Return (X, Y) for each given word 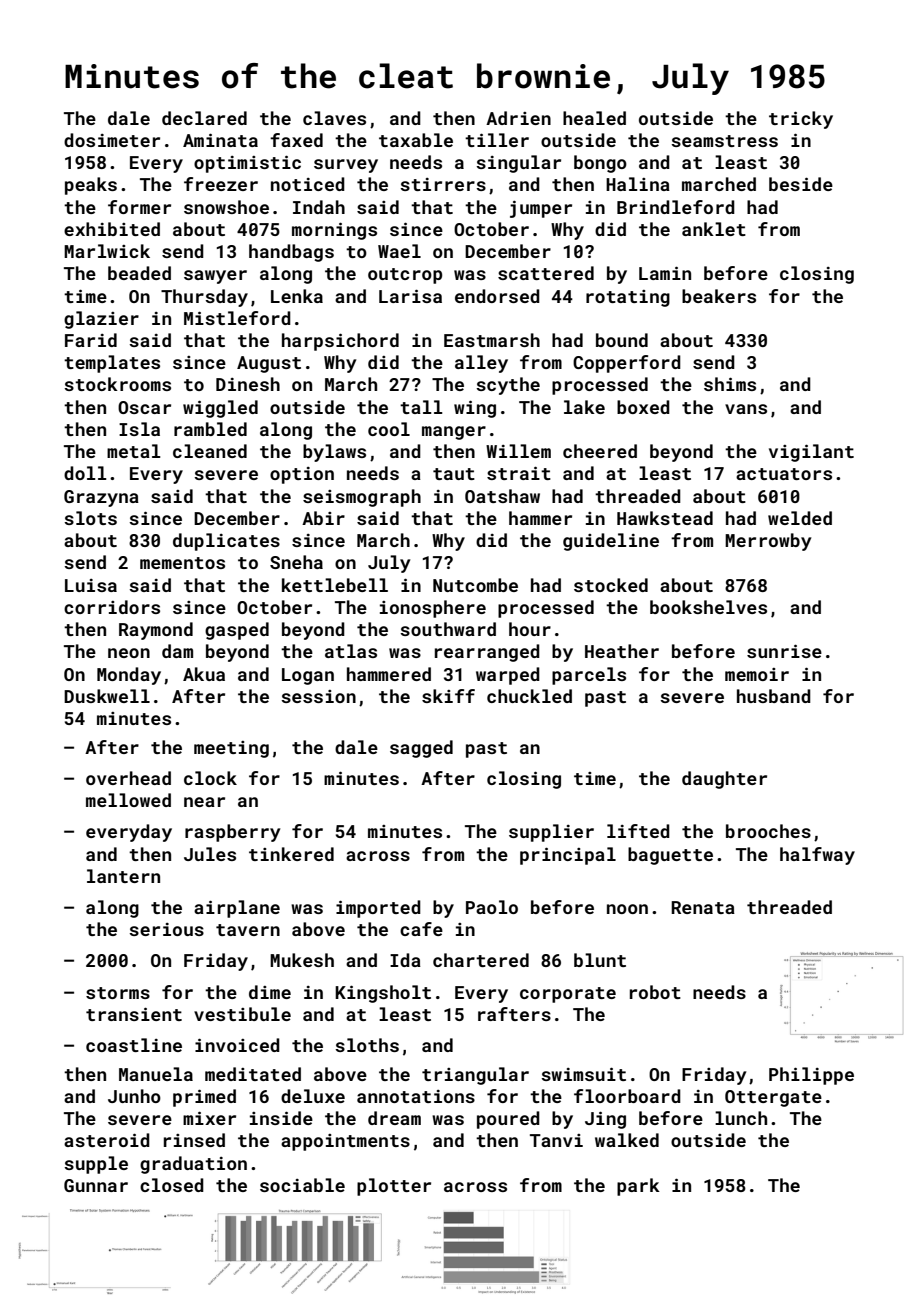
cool (389, 429)
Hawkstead (665, 518)
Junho (134, 1096)
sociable (302, 1185)
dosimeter (112, 140)
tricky (801, 120)
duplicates (226, 542)
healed (594, 118)
